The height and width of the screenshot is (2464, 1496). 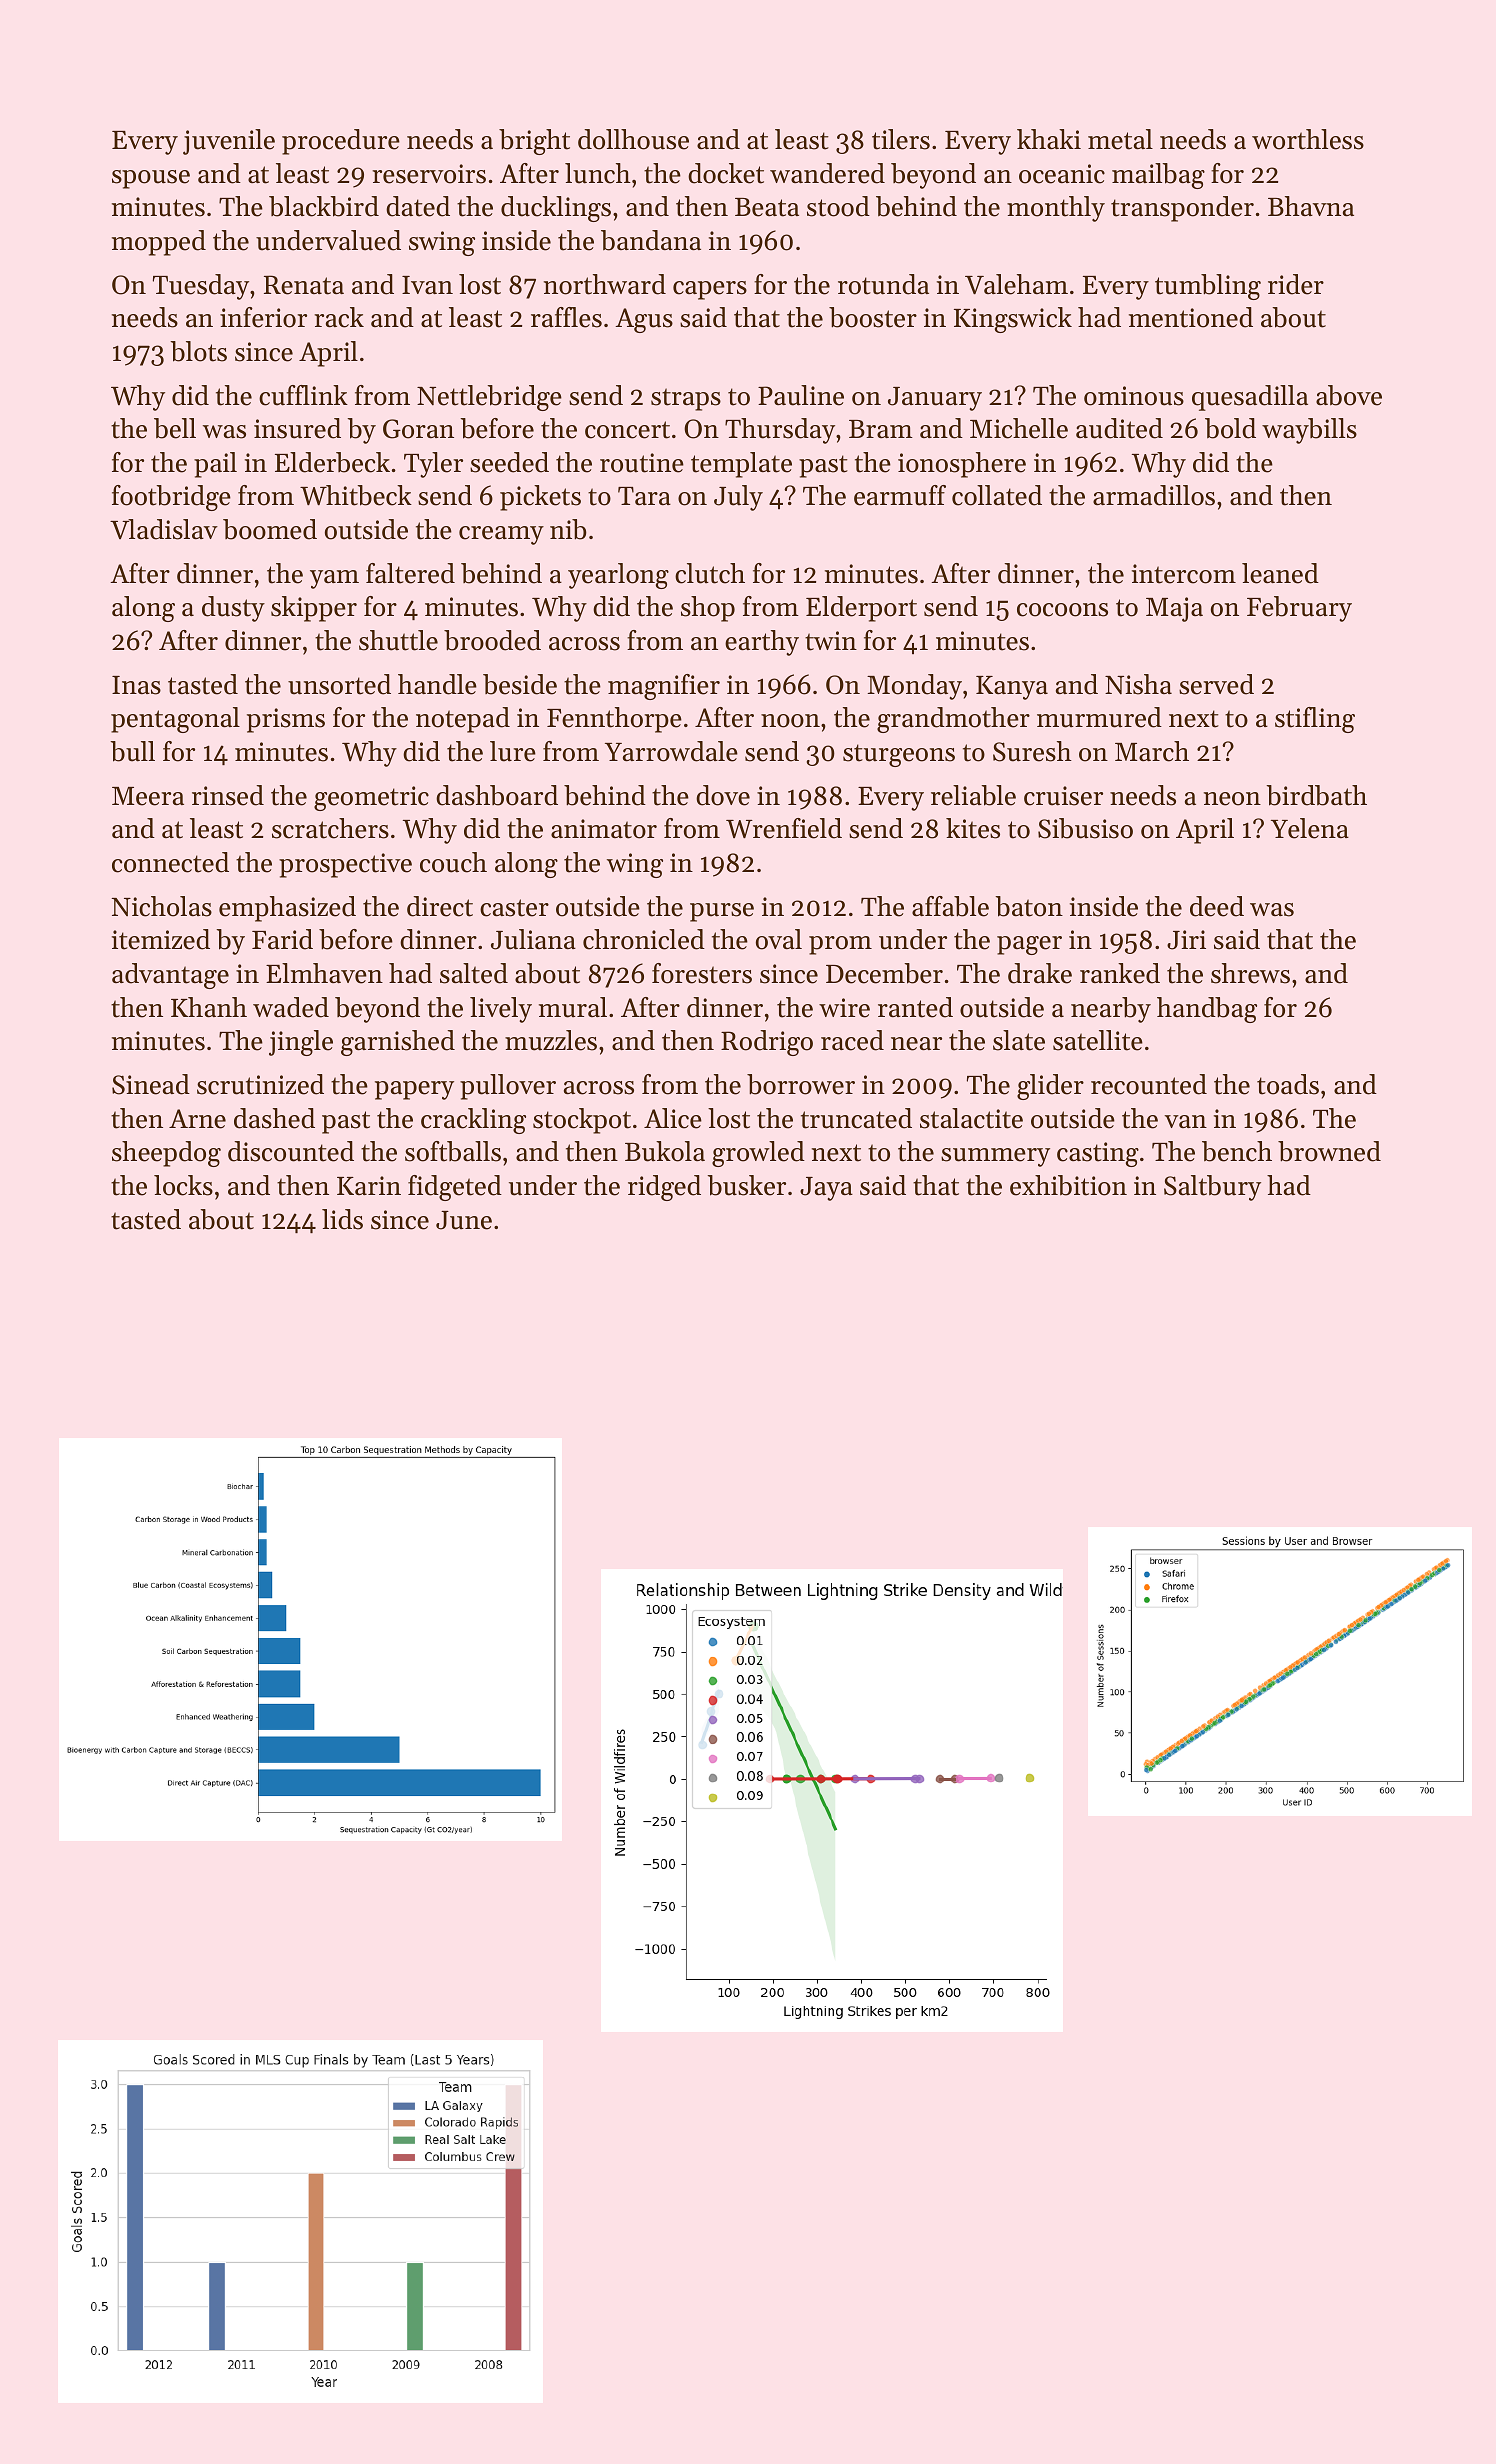 What do you see at coordinates (708, 609) in the screenshot?
I see `shop` at bounding box center [708, 609].
